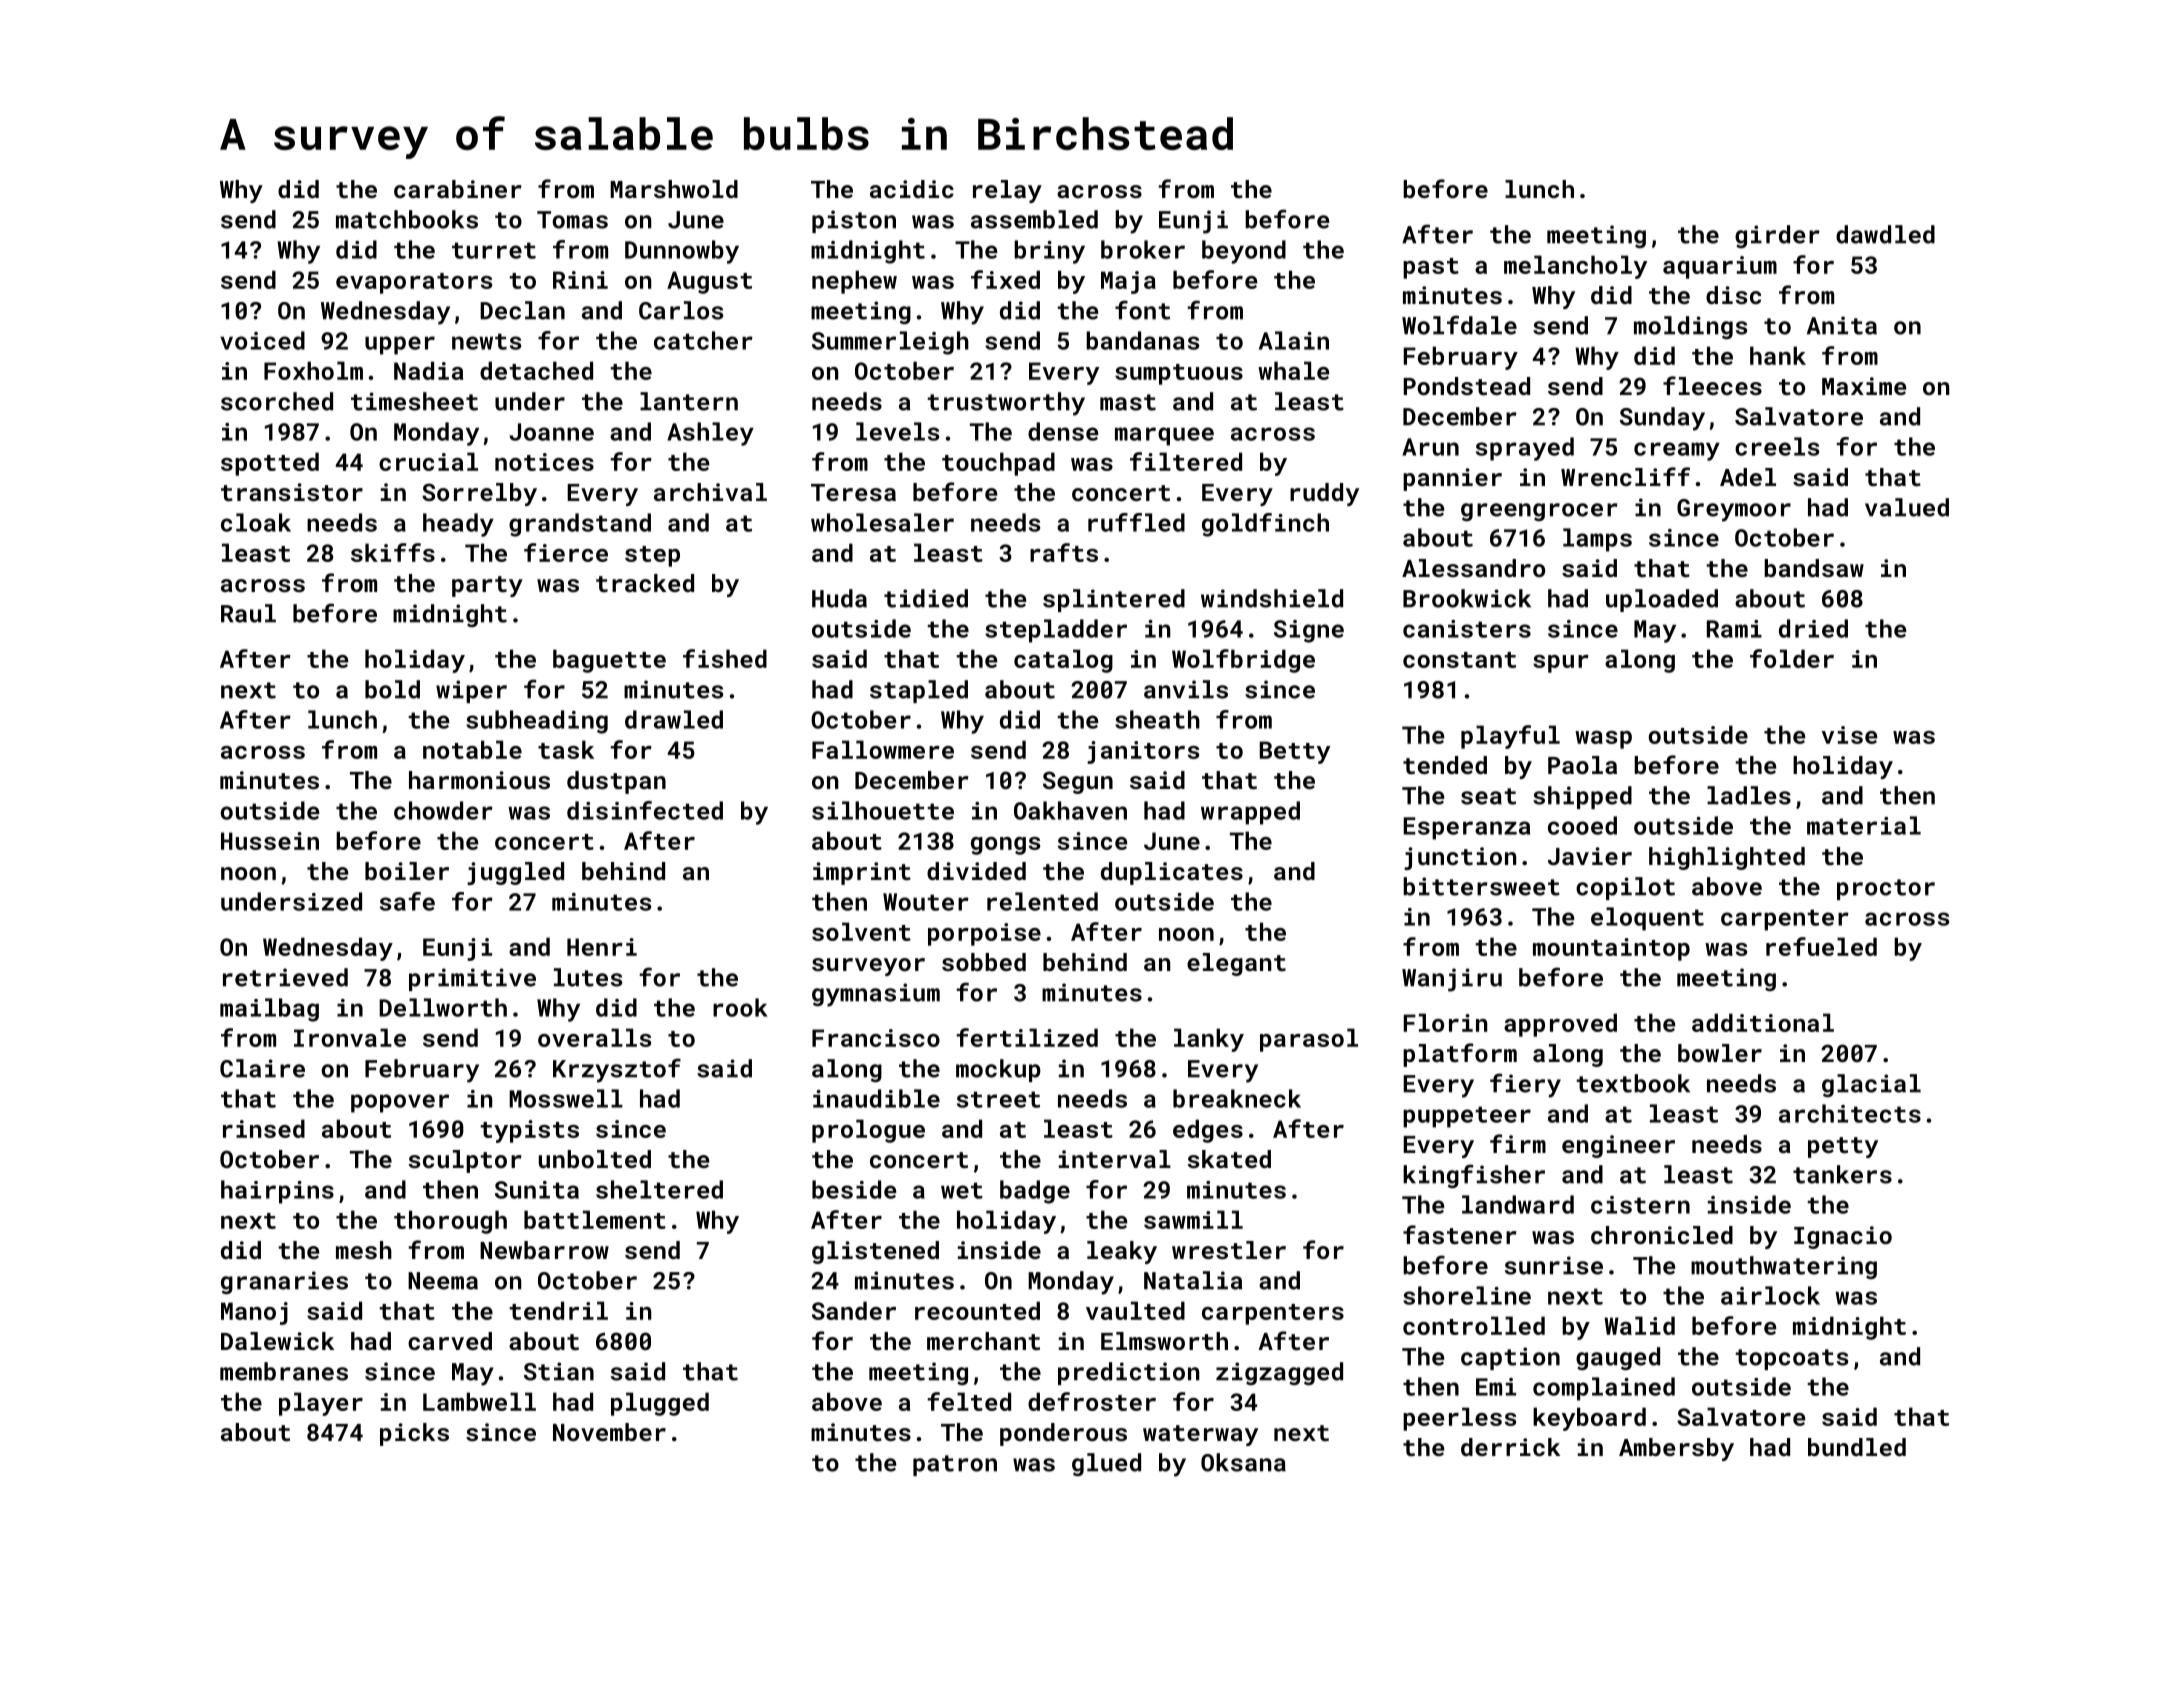  What do you see at coordinates (853, 492) in the page?
I see `Teresa` at bounding box center [853, 492].
